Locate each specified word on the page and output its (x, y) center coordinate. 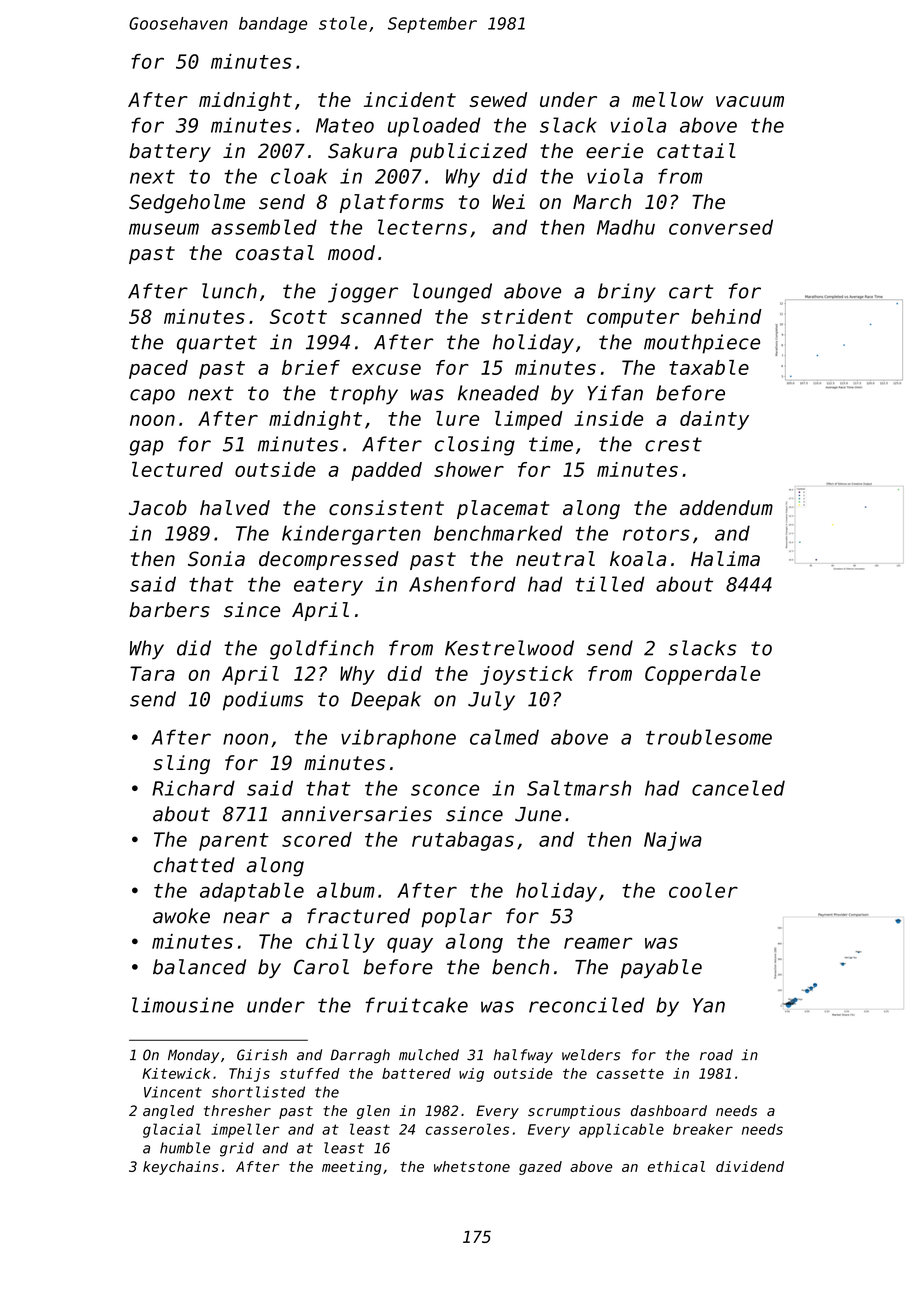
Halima (725, 559)
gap (146, 448)
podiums (263, 701)
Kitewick (176, 1073)
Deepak (386, 701)
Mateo (345, 125)
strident (527, 316)
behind (726, 316)
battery (170, 152)
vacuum (750, 101)
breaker (703, 1129)
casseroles (467, 1129)
